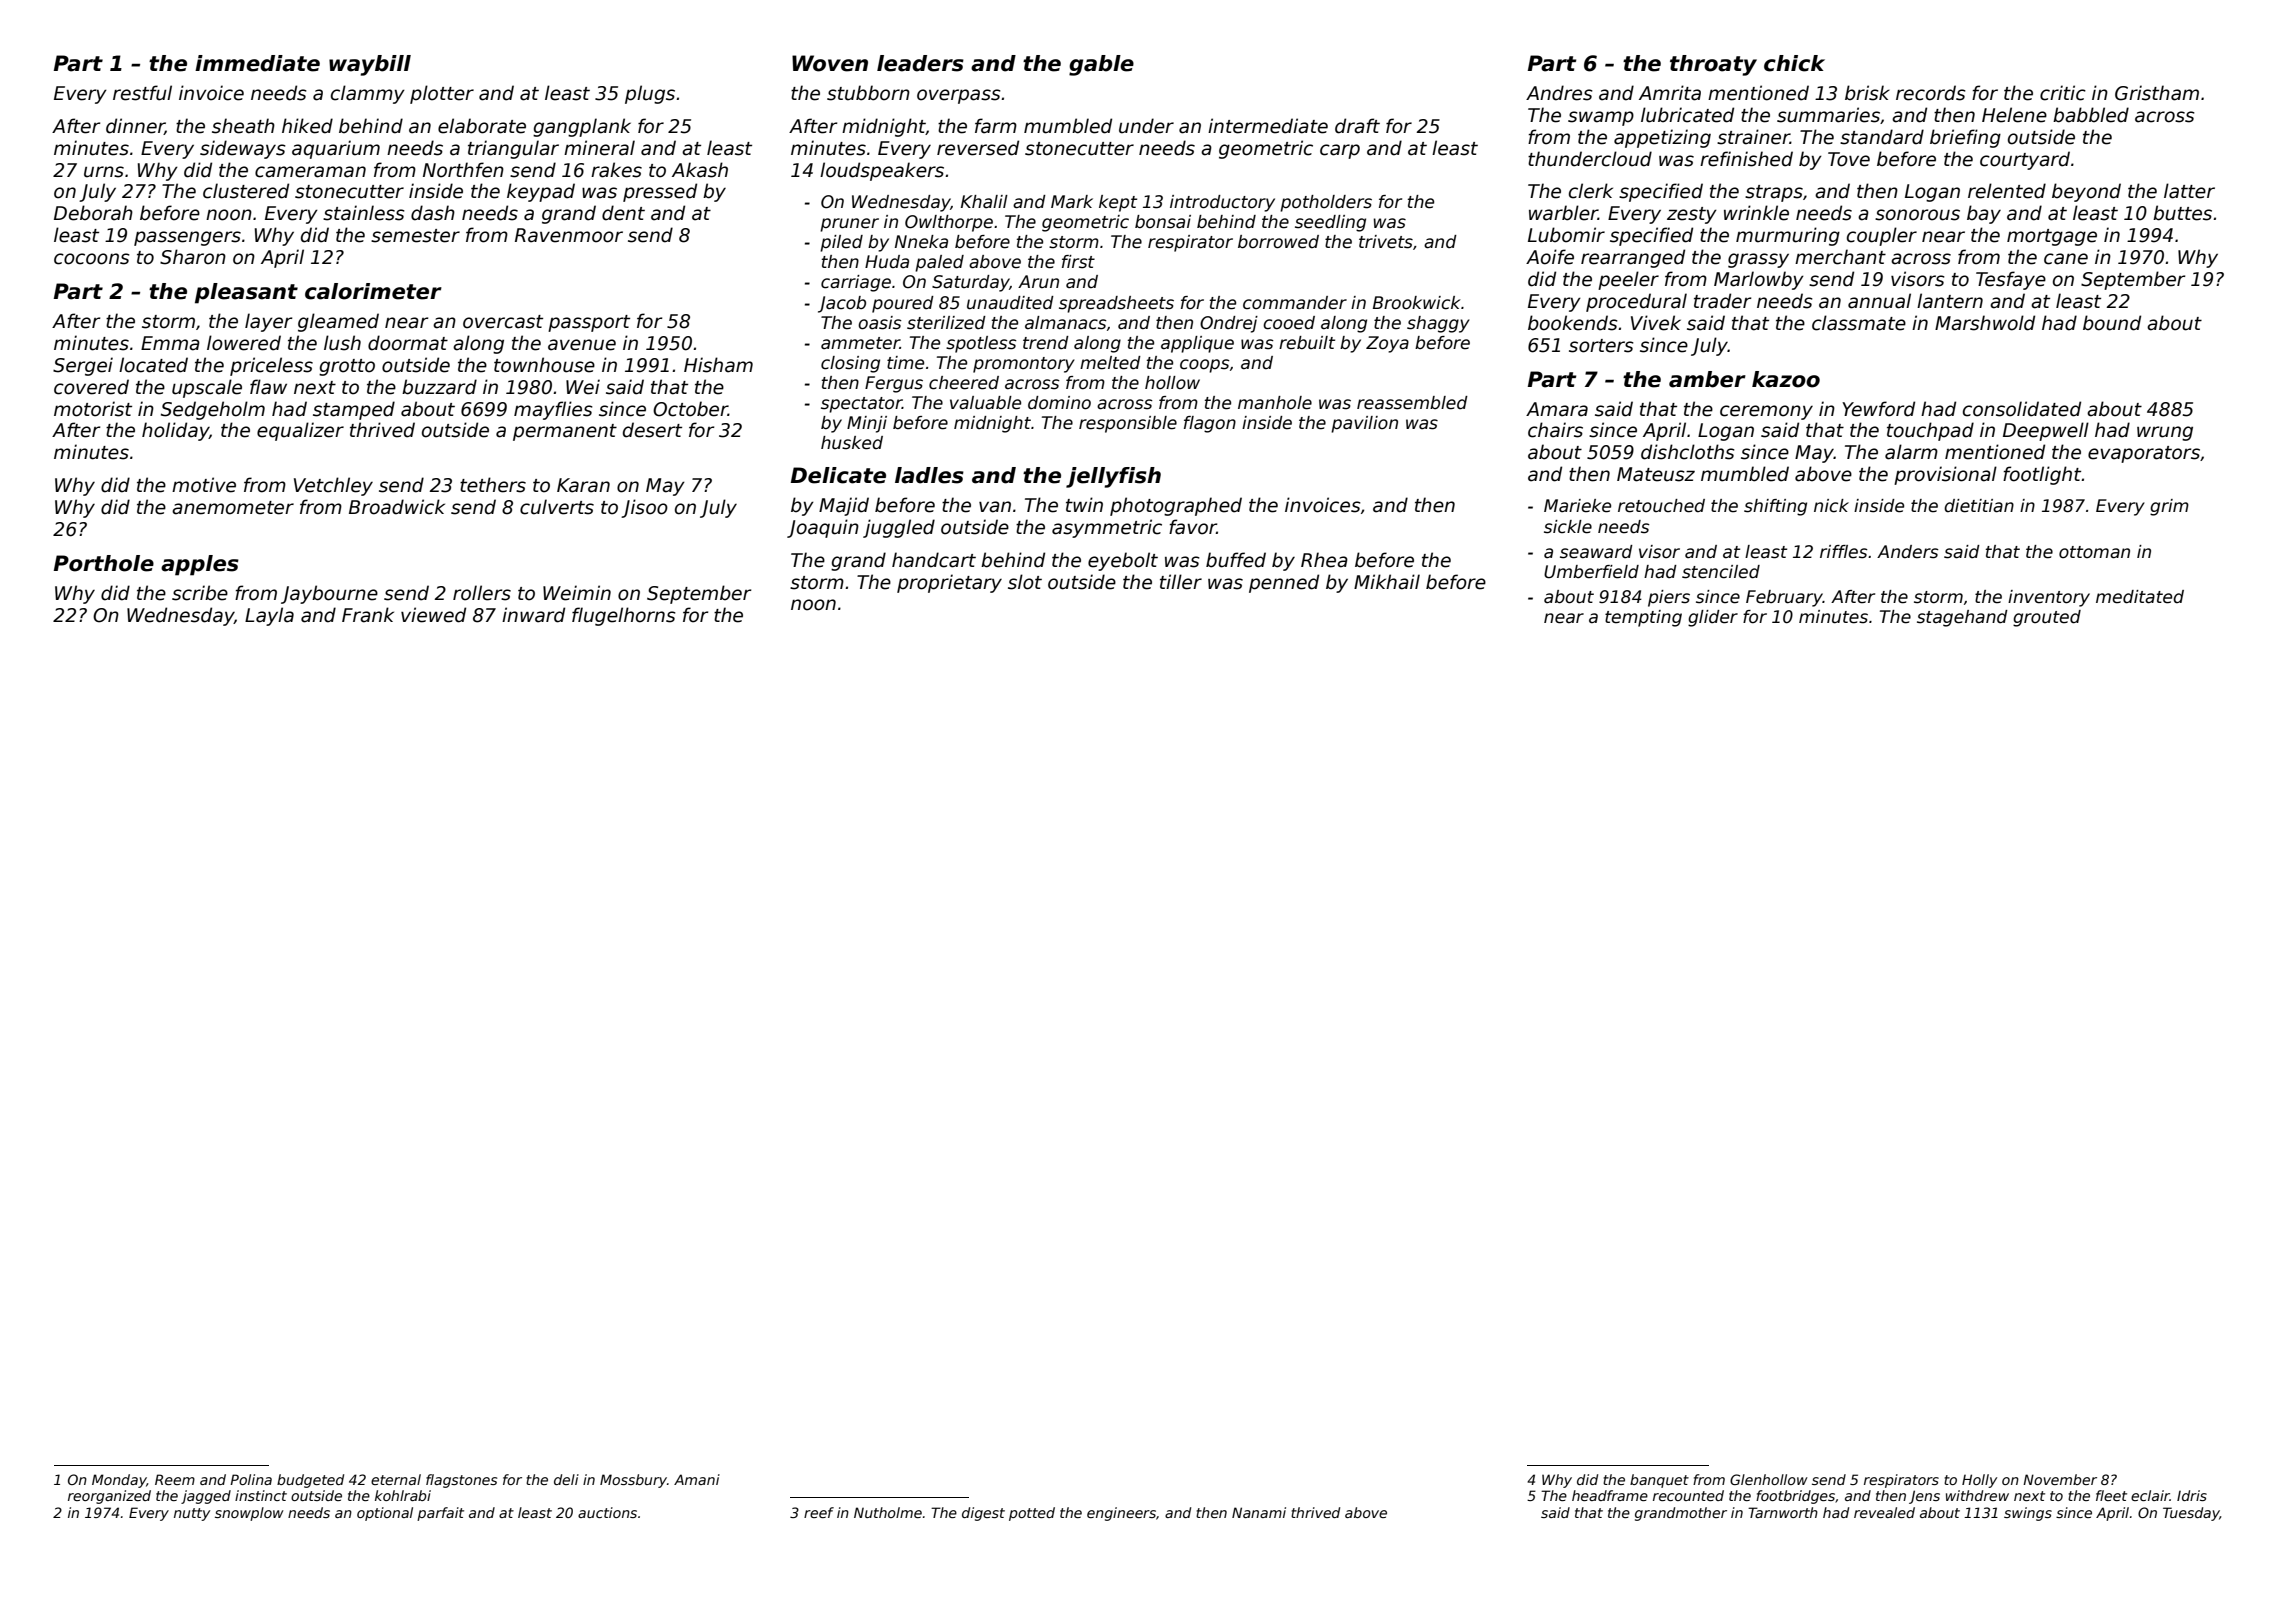  I want to click on stainless, so click(364, 213).
